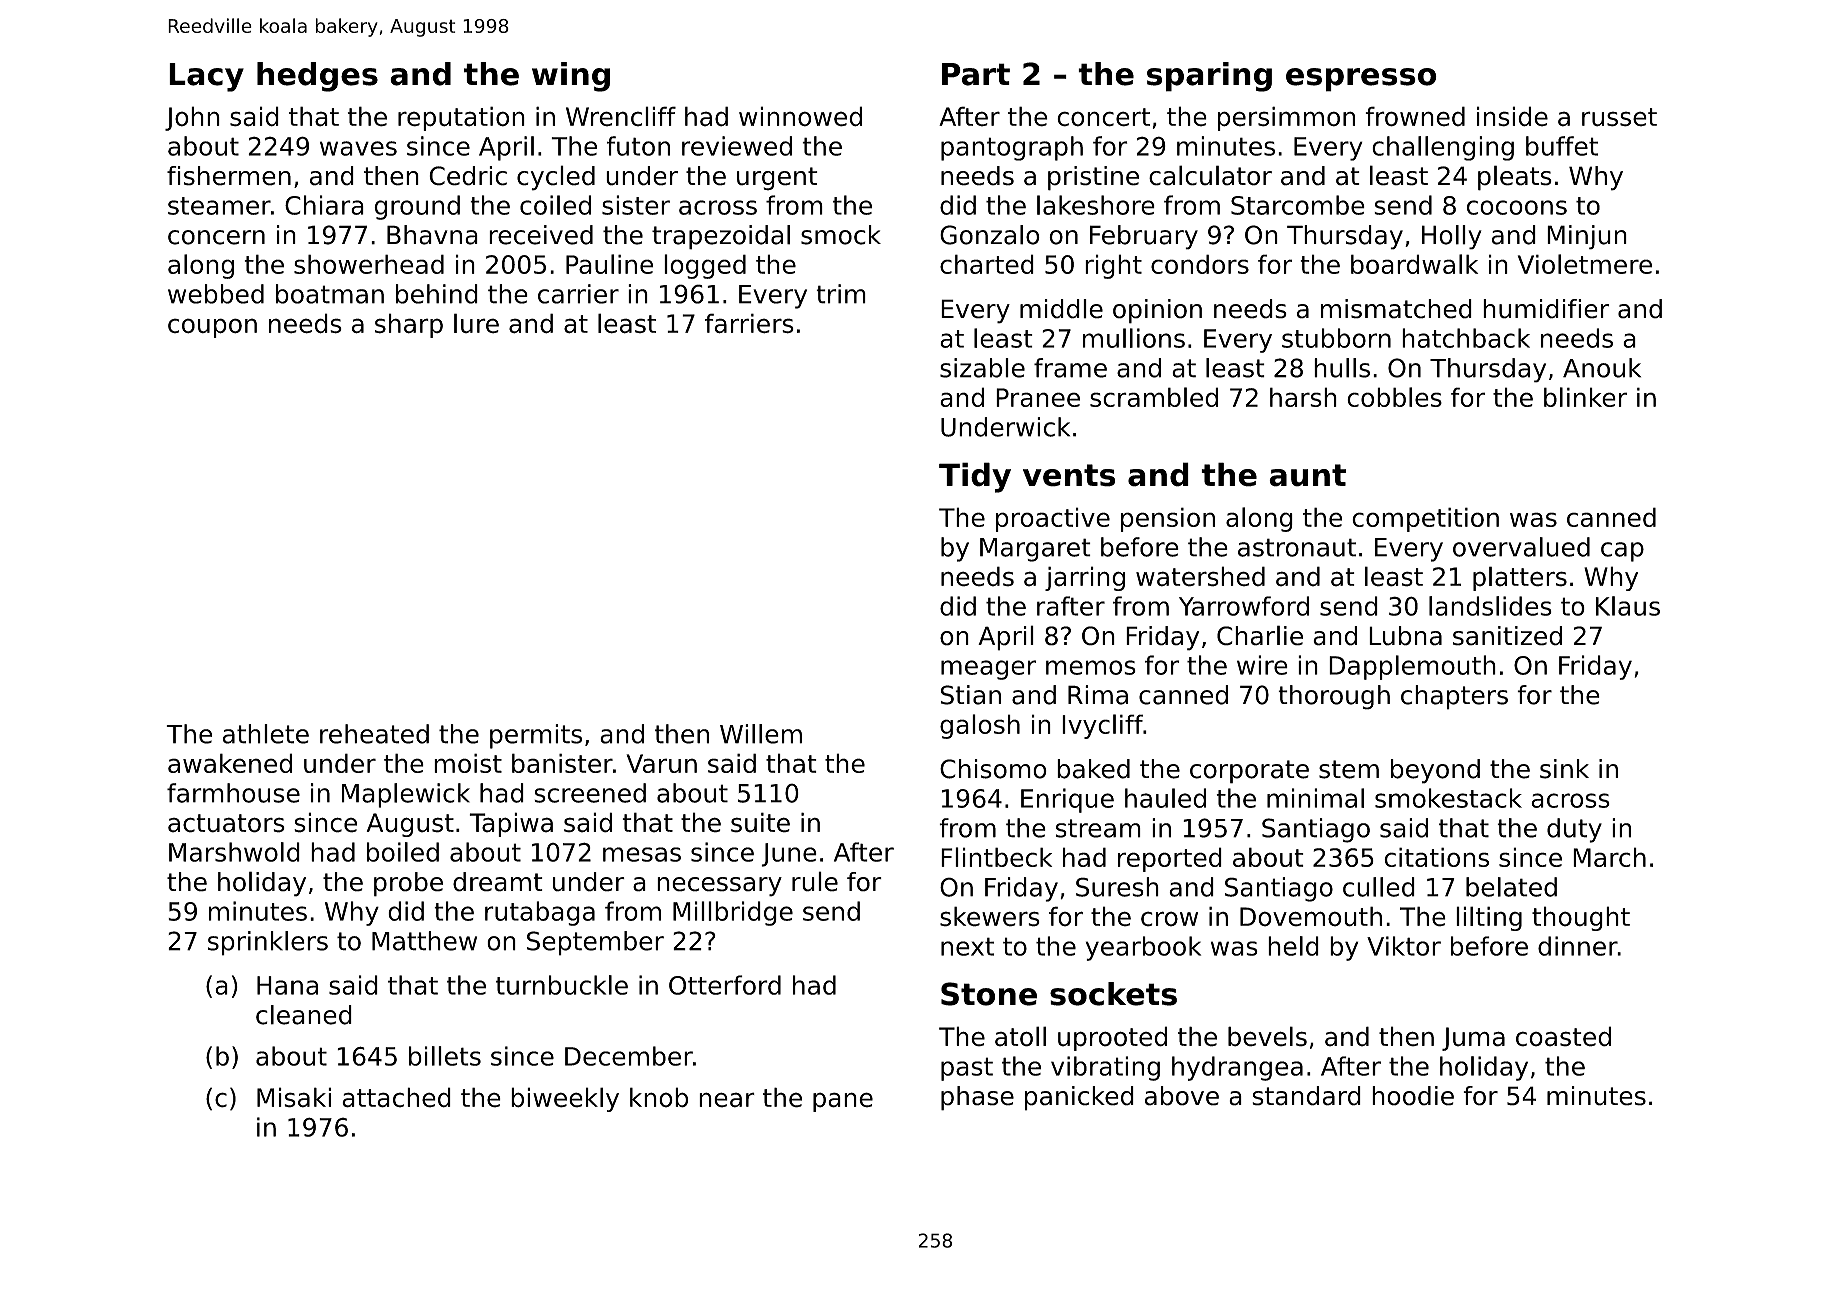 This page has height=1297, width=1835. I want to click on culled, so click(1379, 887).
